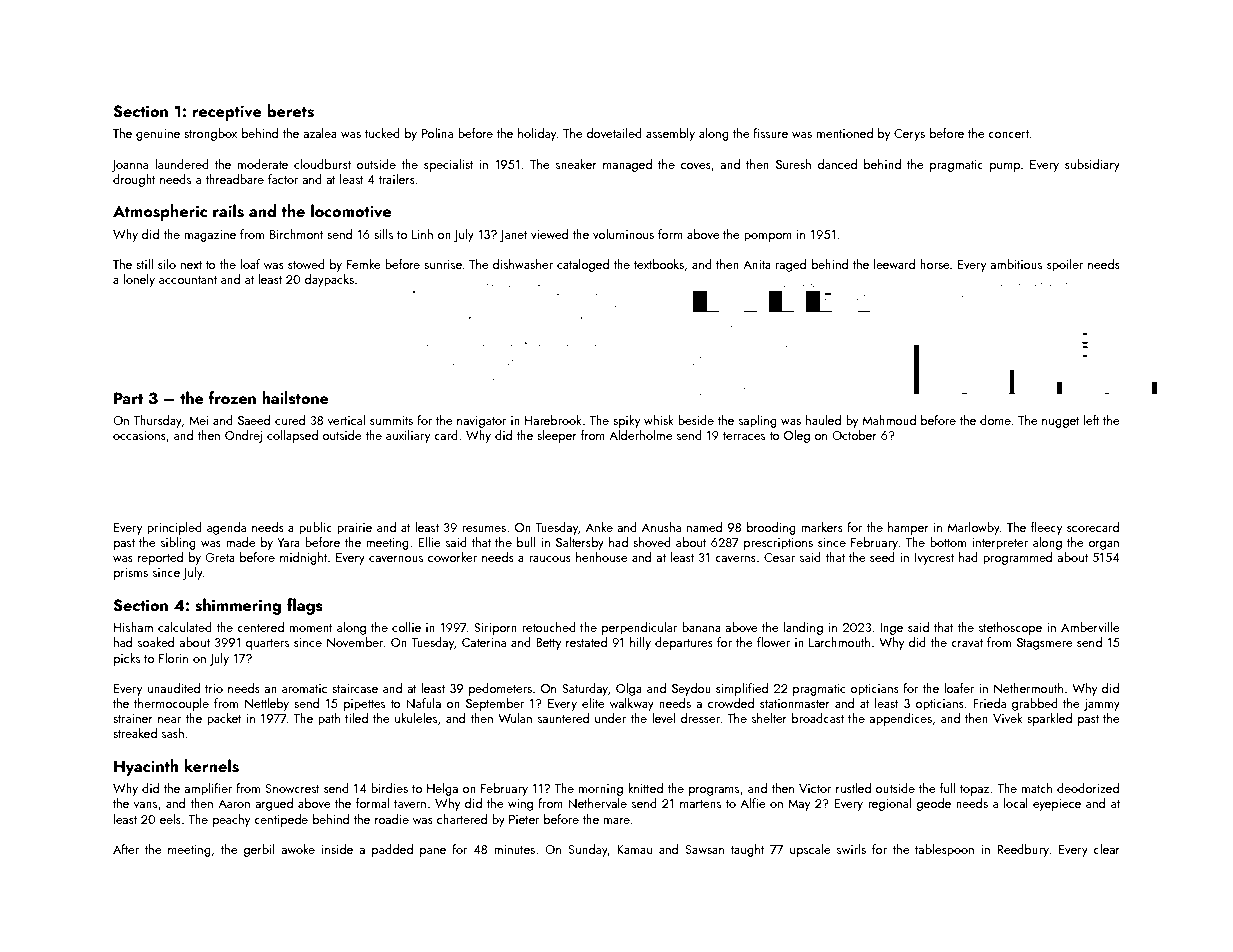 The width and height of the document is (1233, 952). What do you see at coordinates (757, 264) in the document?
I see `Anita` at bounding box center [757, 264].
